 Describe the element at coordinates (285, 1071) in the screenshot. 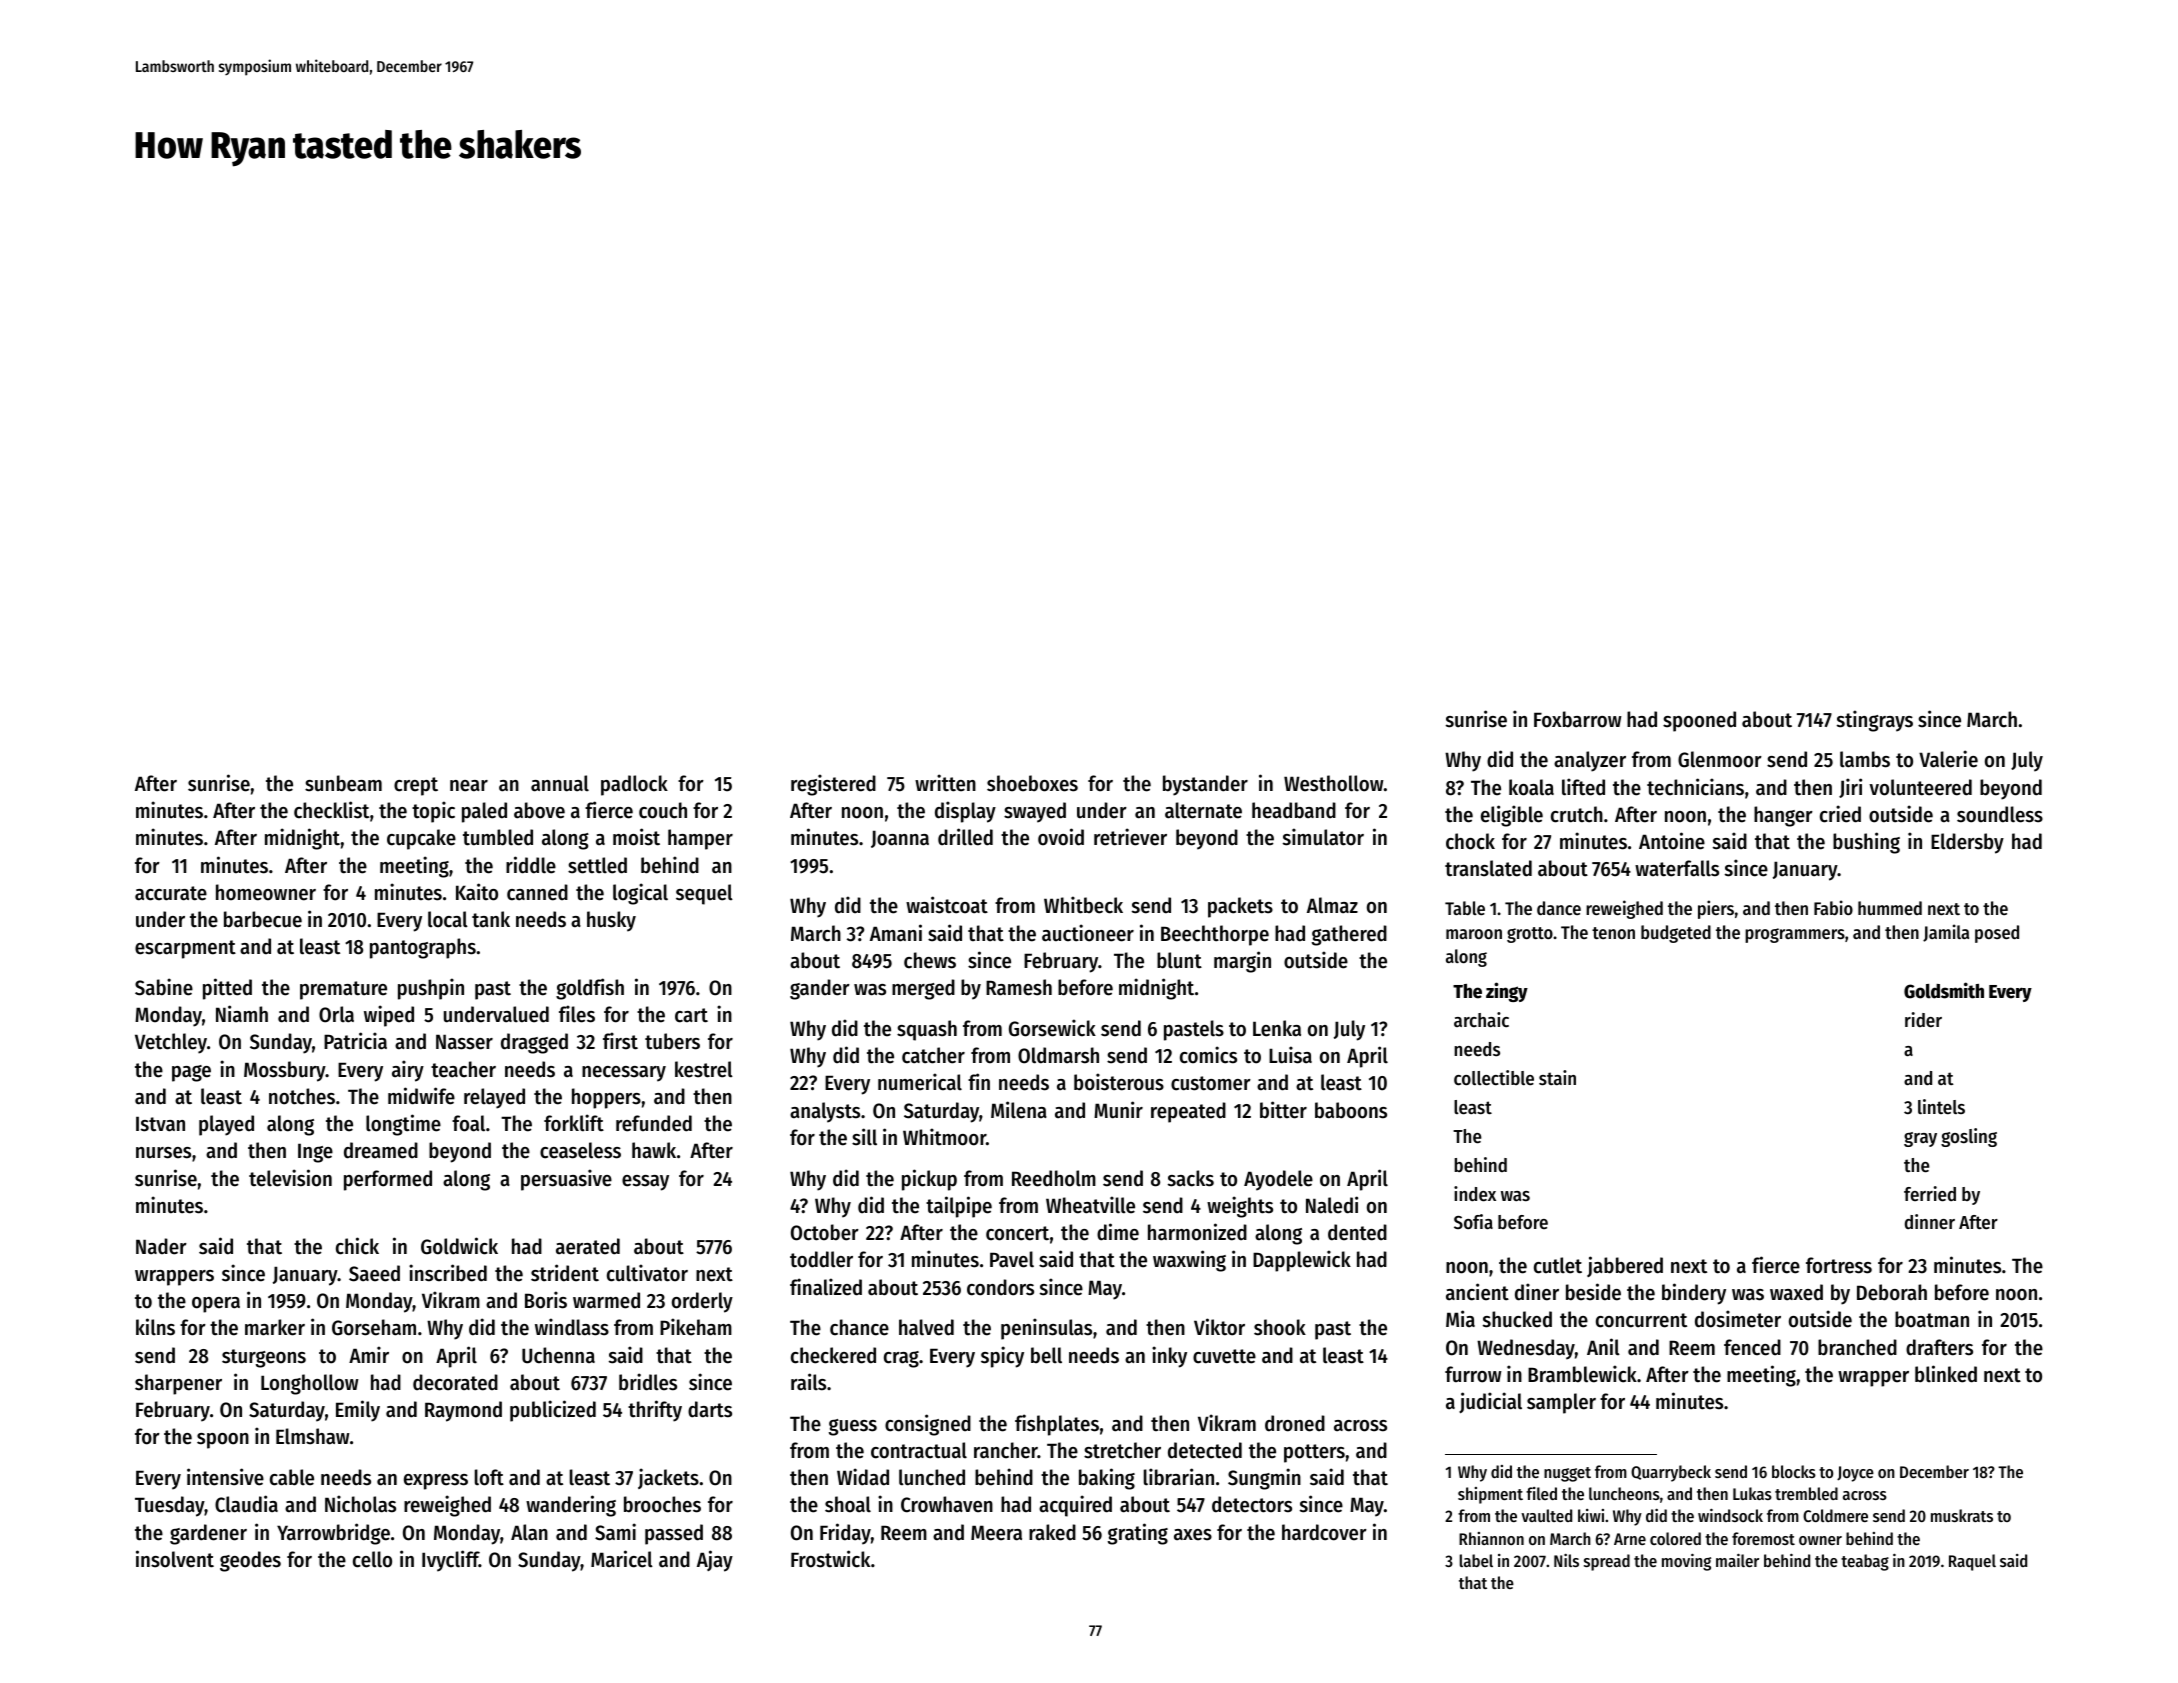

I see `Mossbury` at that location.
